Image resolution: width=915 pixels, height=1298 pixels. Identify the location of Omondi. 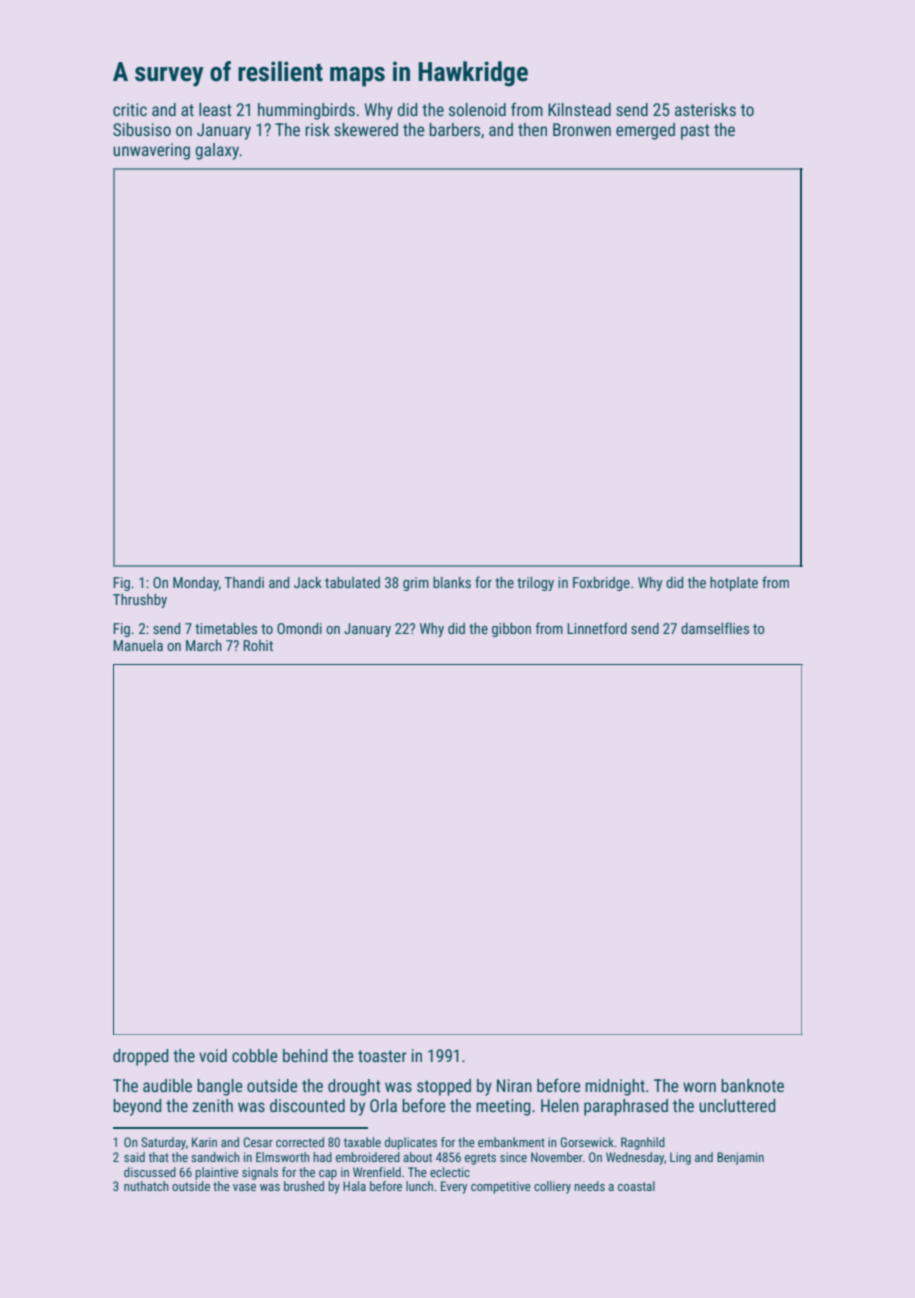
(299, 628).
